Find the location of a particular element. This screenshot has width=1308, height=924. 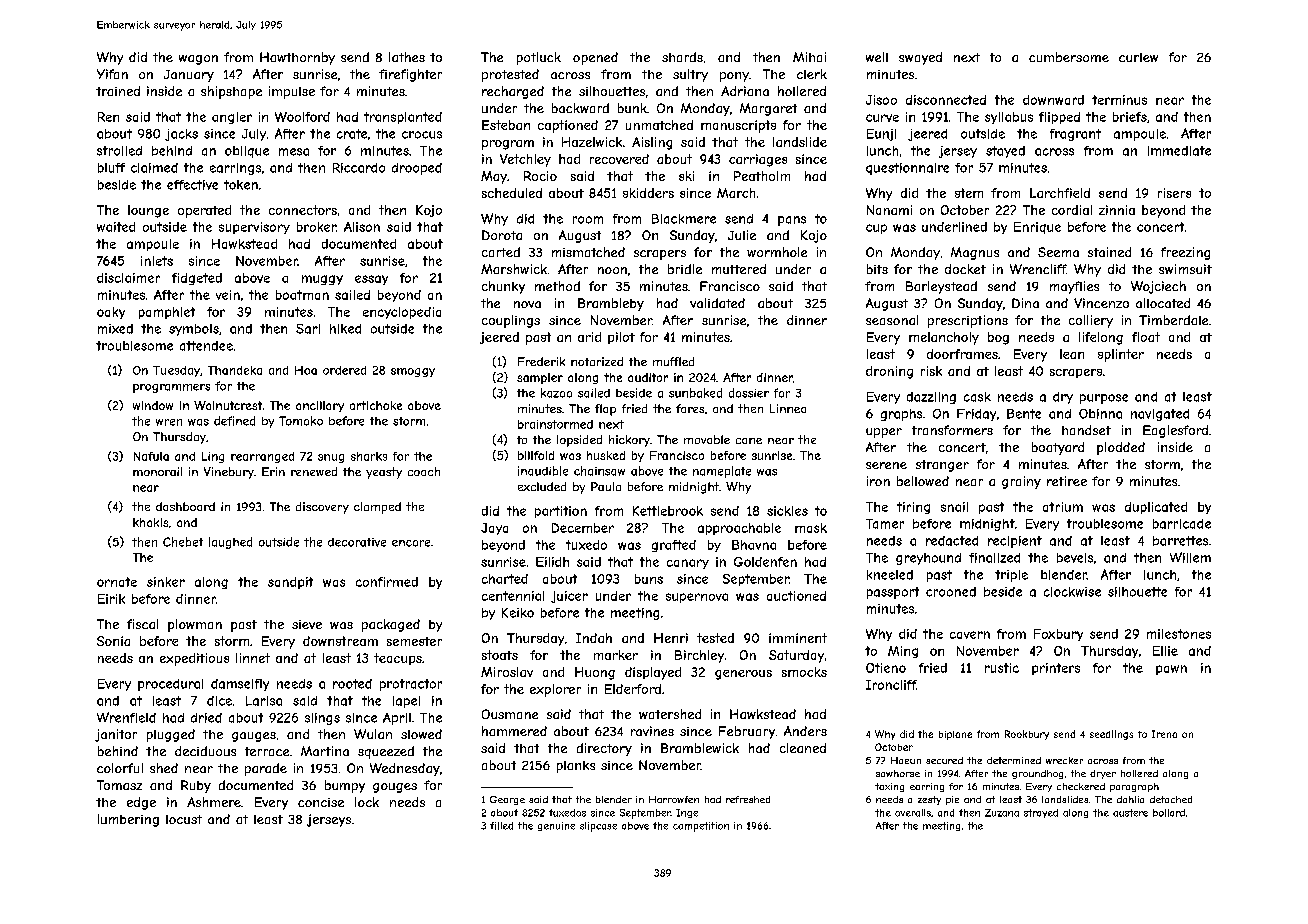

Chebet is located at coordinates (183, 542).
